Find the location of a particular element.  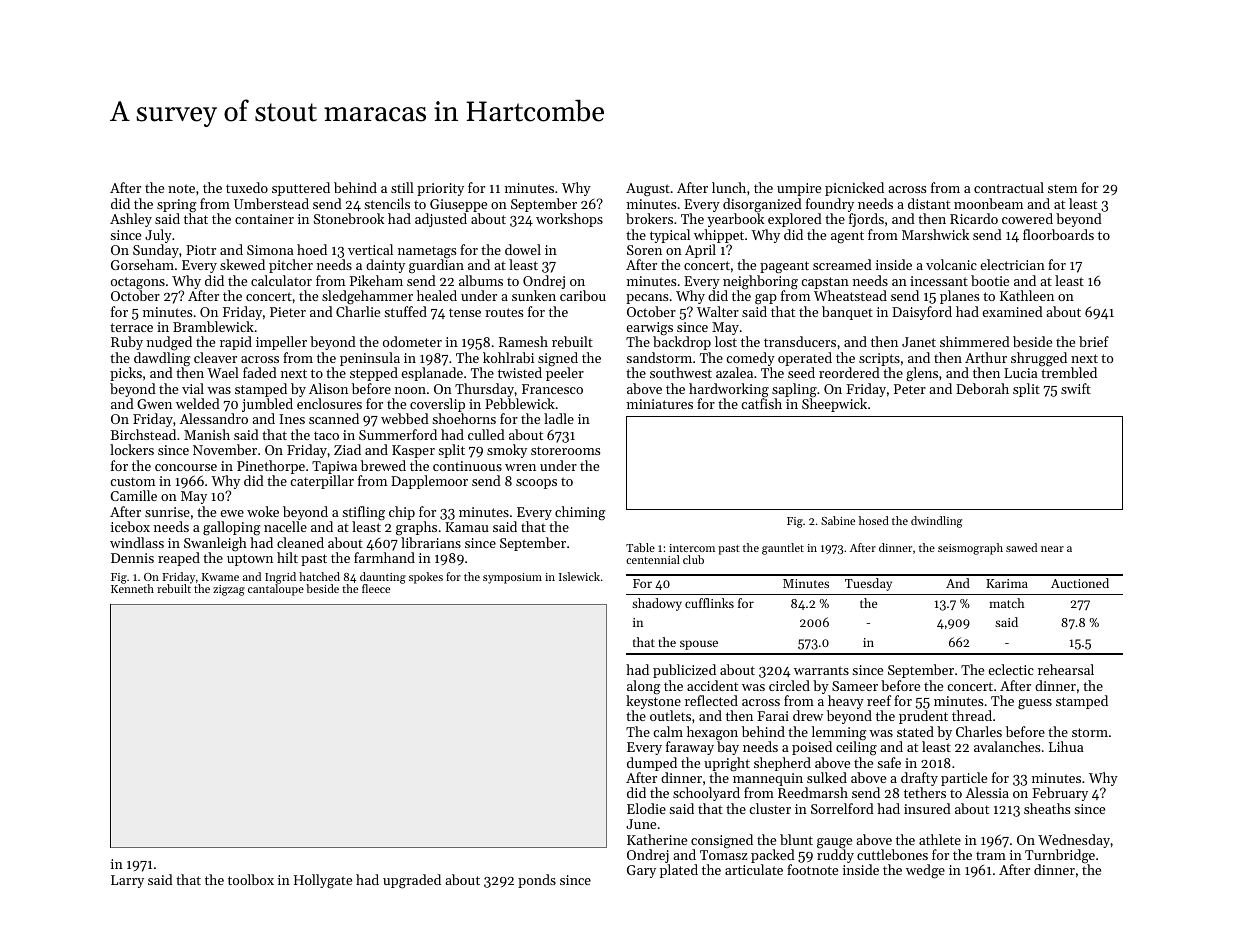

upgraded is located at coordinates (412, 881).
